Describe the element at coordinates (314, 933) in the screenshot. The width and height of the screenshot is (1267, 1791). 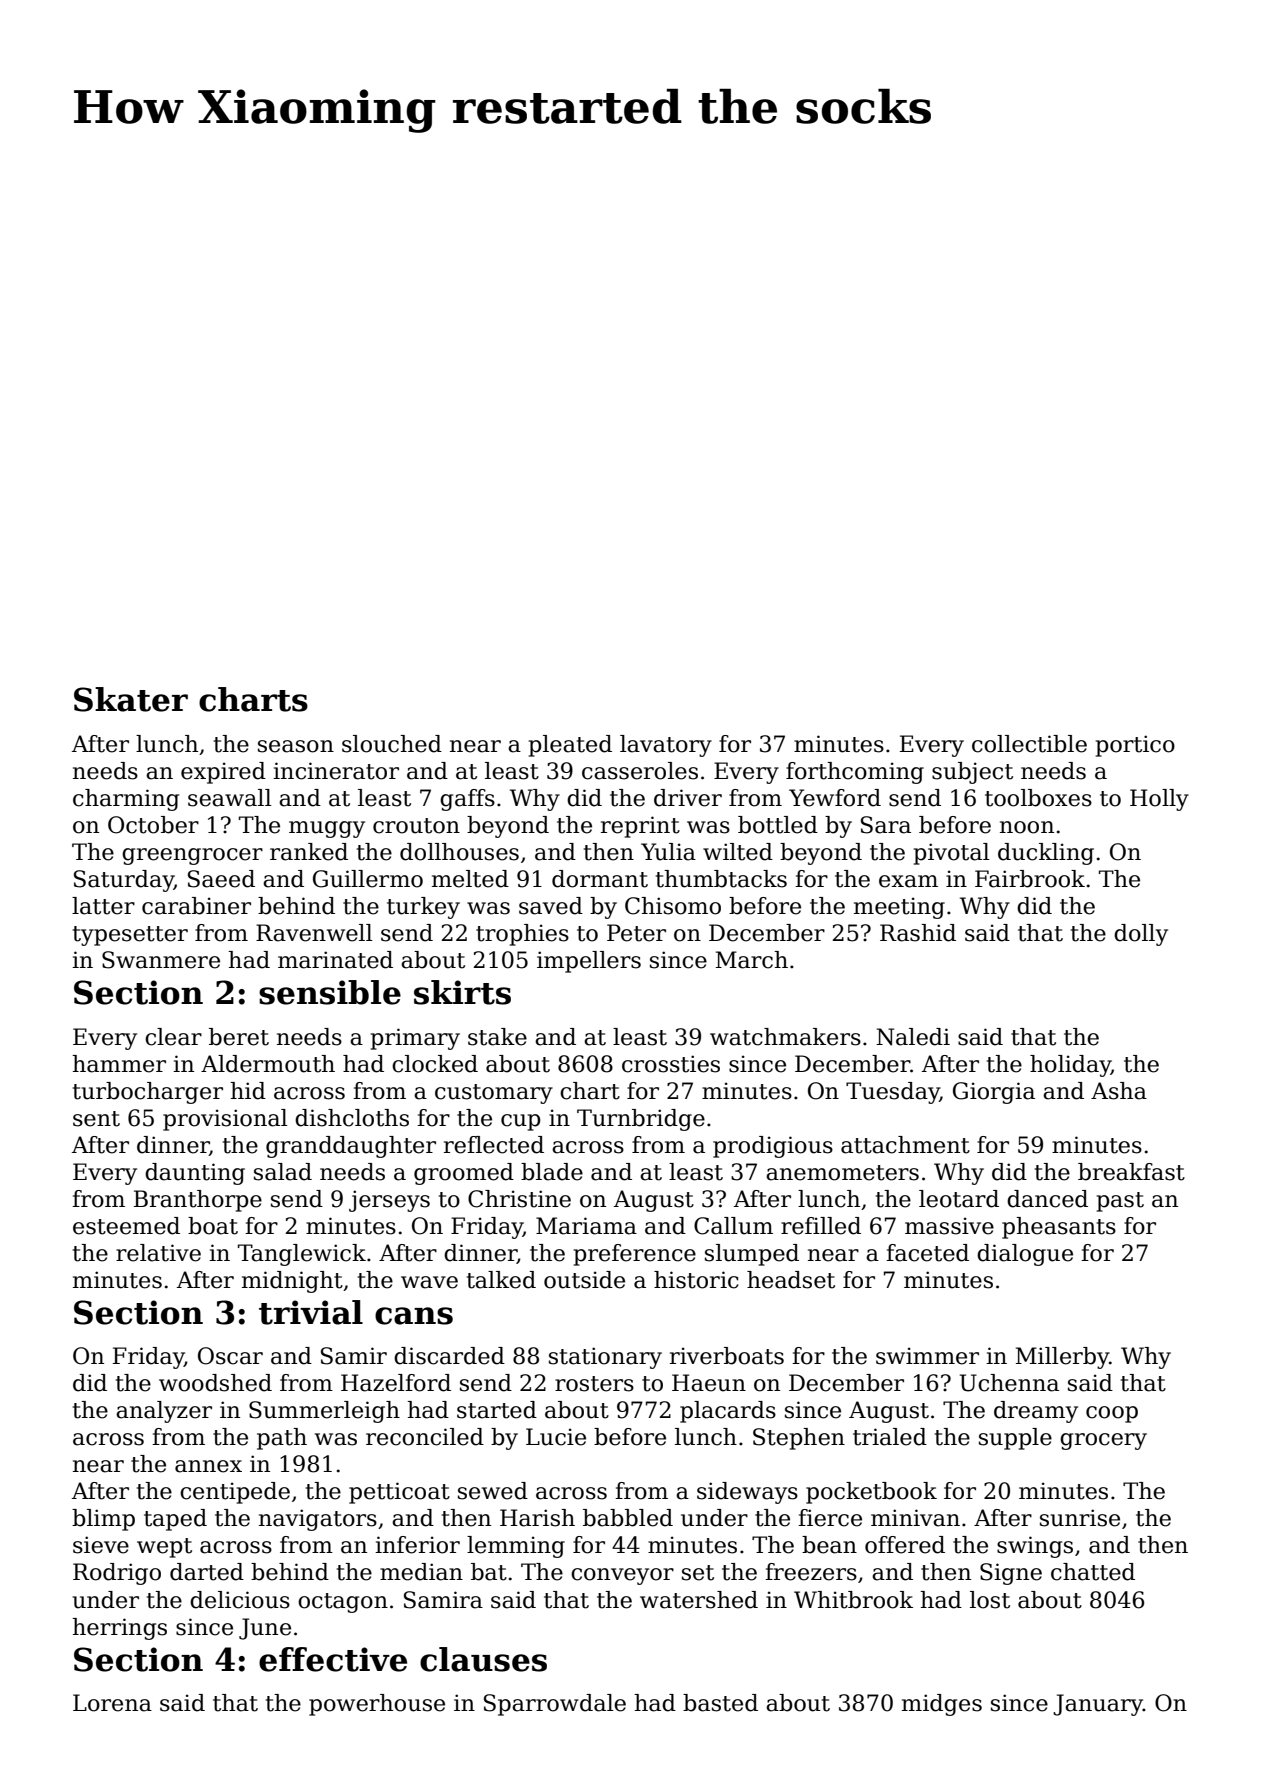
I see `Ravenwell` at that location.
